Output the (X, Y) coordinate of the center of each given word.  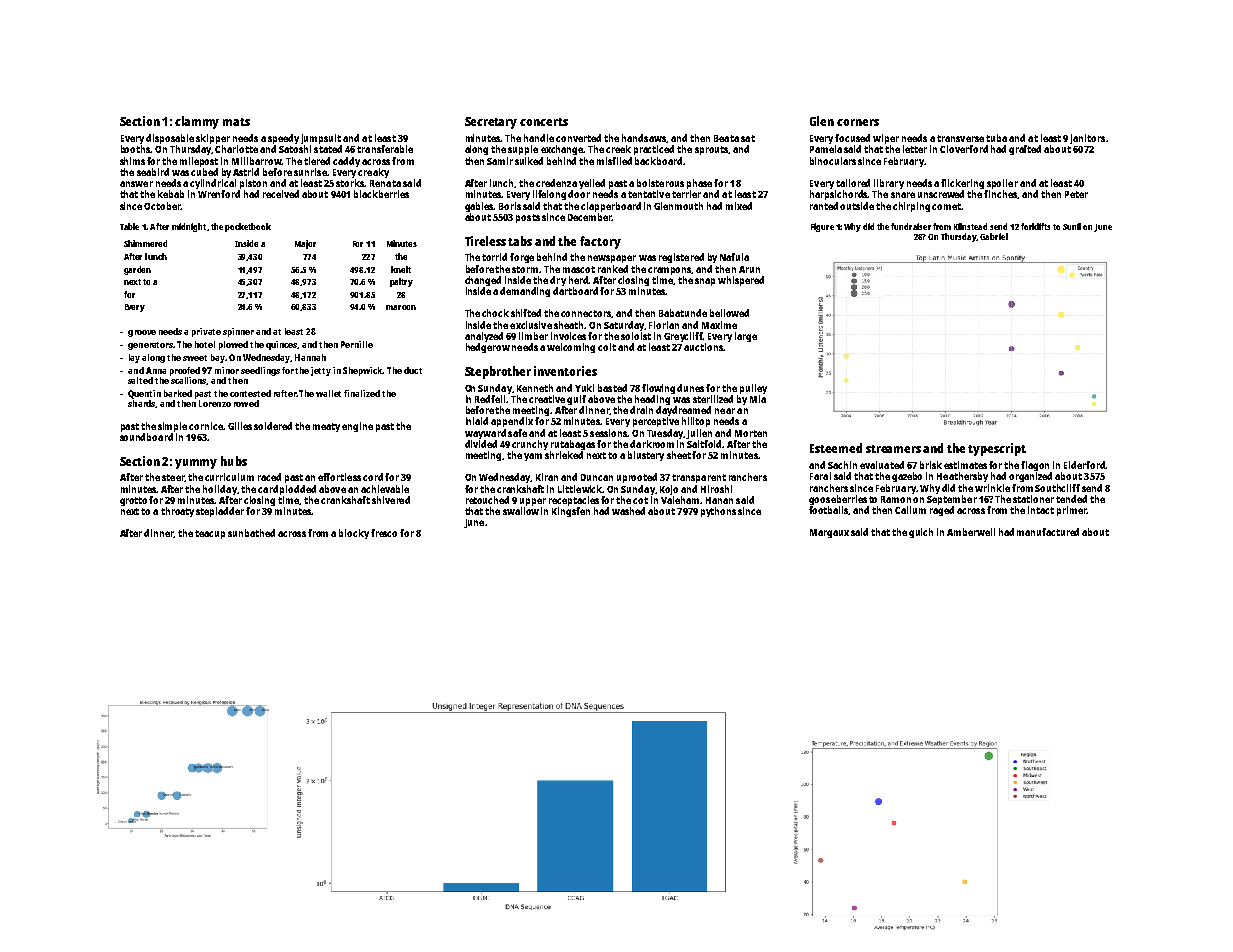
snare (903, 195)
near (725, 411)
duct (413, 370)
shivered (391, 500)
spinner (238, 332)
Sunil (1072, 226)
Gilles (240, 426)
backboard (658, 161)
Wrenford (219, 194)
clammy (197, 122)
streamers (893, 449)
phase (699, 184)
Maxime (719, 325)
